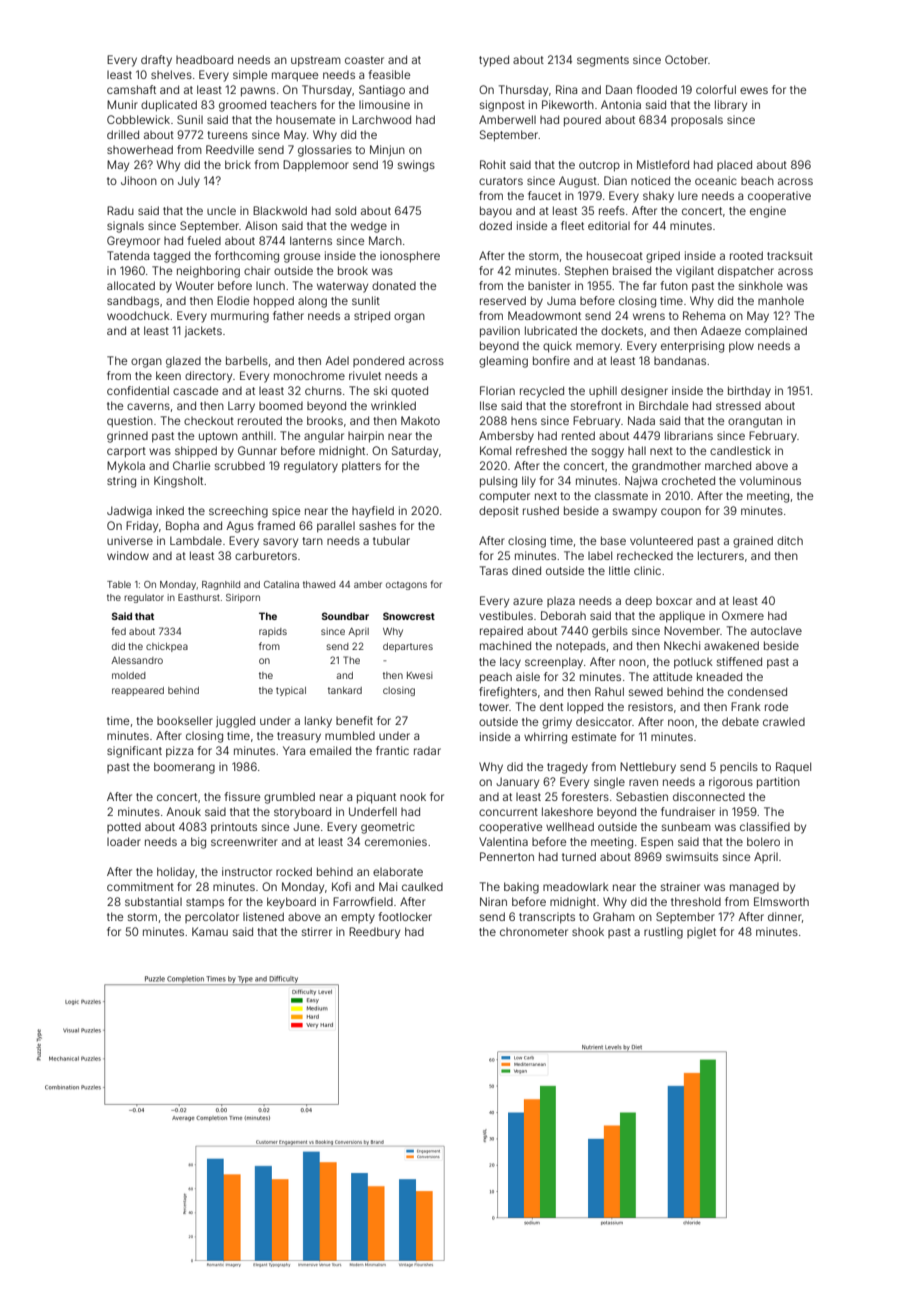 The height and width of the page is (1308, 924). I want to click on Kamau, so click(210, 931).
